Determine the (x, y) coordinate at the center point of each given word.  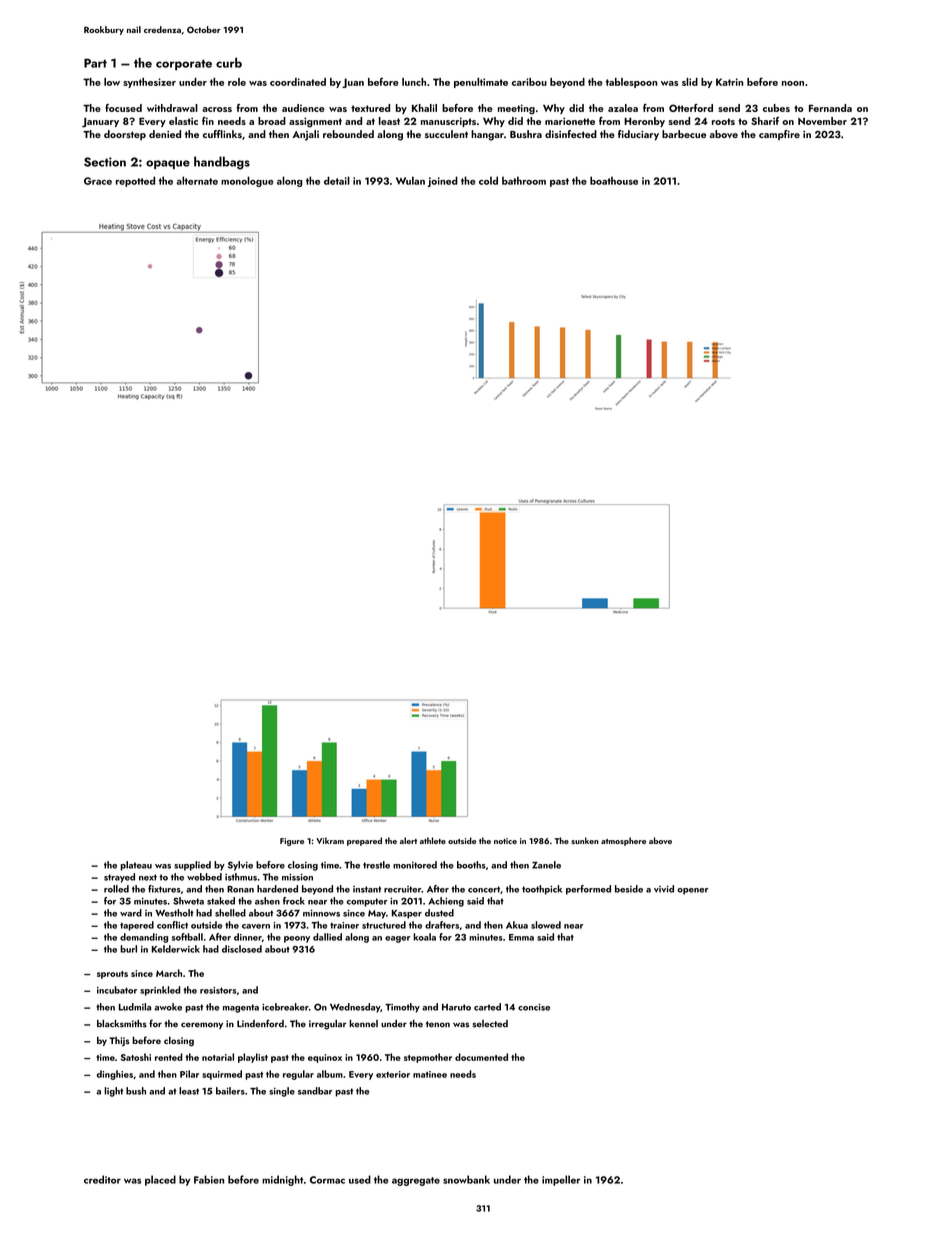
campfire (779, 135)
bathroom (524, 180)
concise (534, 1007)
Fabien (209, 1179)
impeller (561, 1180)
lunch (414, 82)
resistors (218, 990)
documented (481, 1057)
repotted (135, 181)
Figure (292, 842)
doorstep (125, 135)
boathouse (614, 180)
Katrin (729, 82)
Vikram (330, 840)
